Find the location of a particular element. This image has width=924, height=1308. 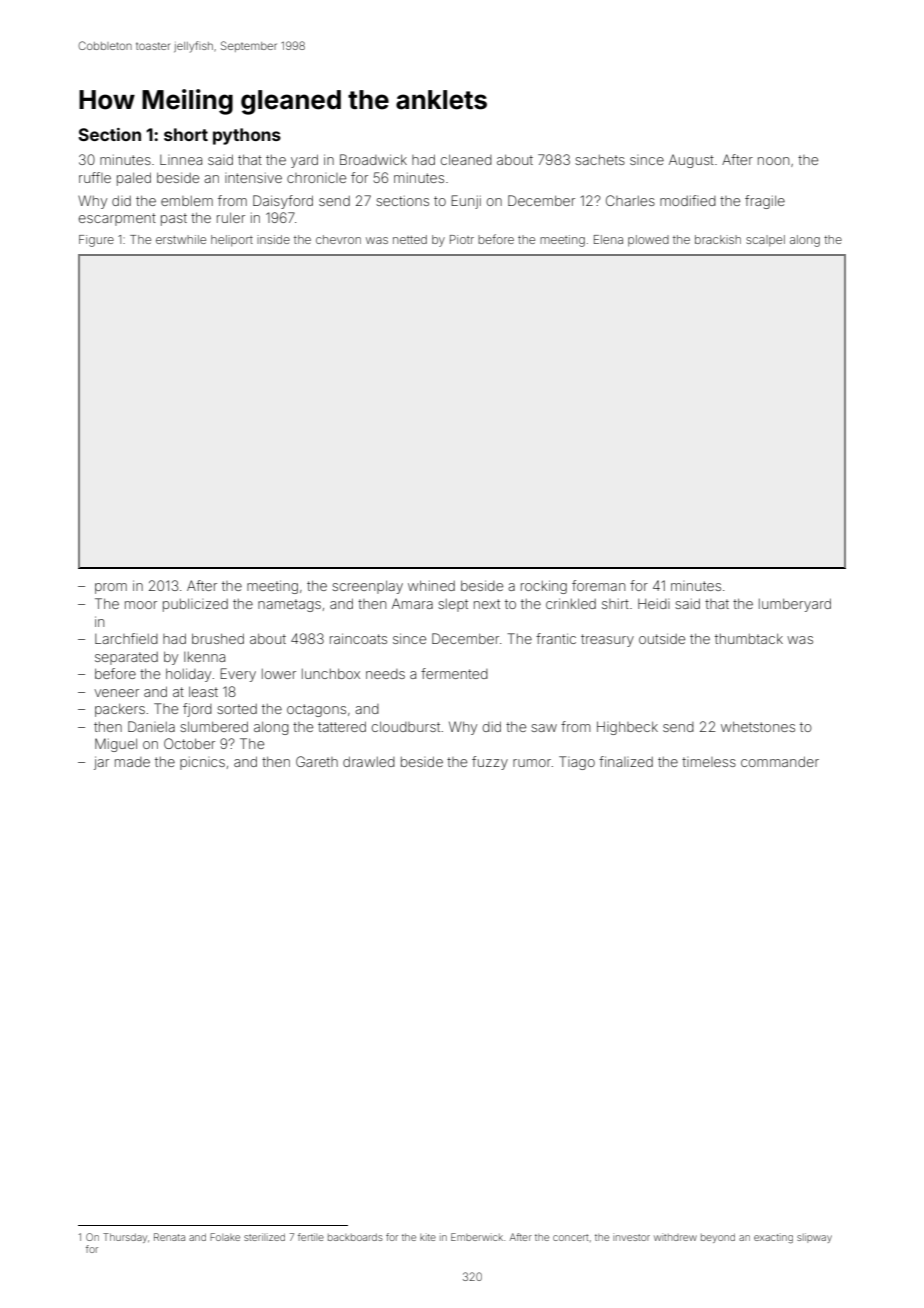

exacting is located at coordinates (773, 1238).
